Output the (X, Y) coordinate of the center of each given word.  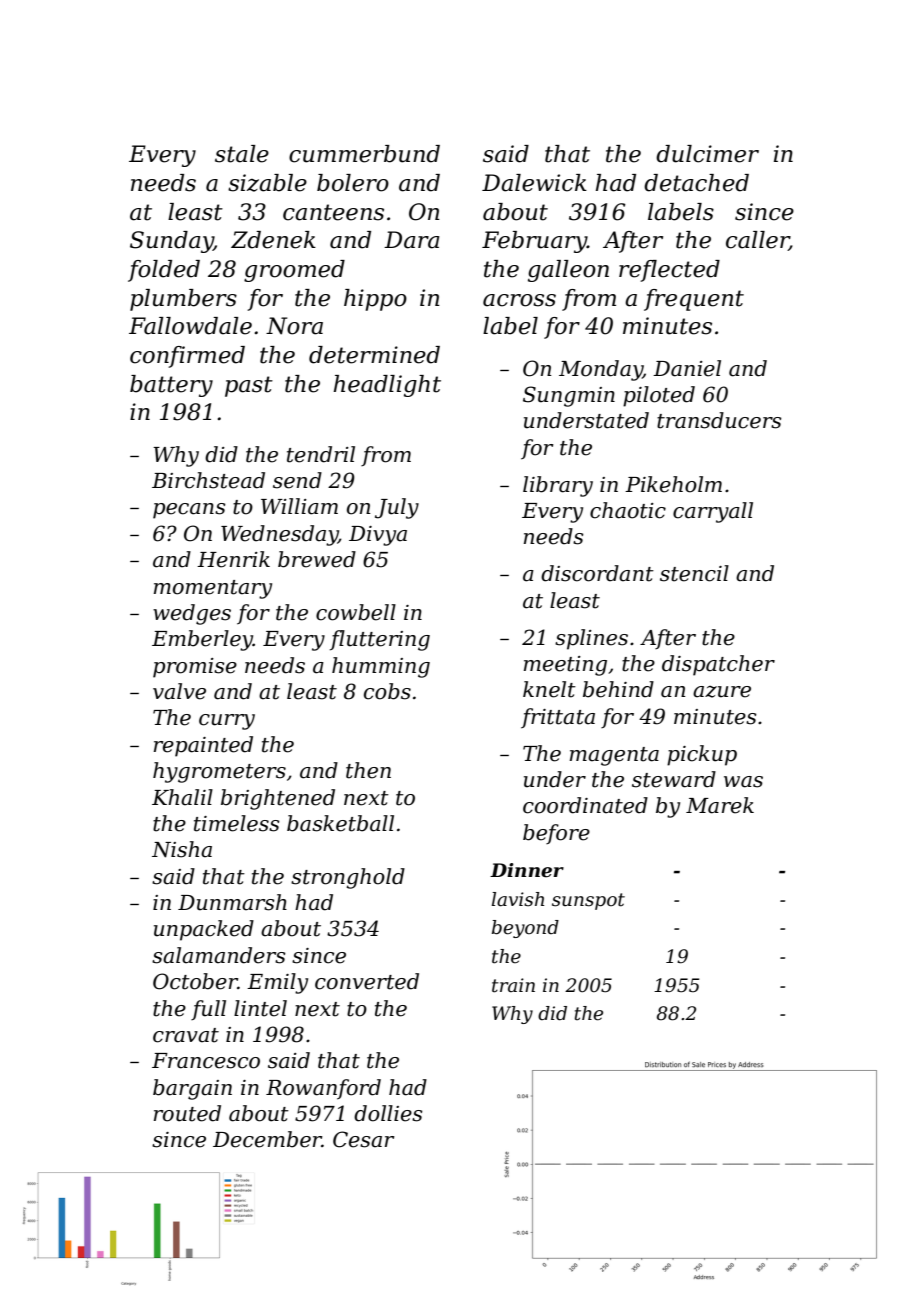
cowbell (356, 612)
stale (242, 154)
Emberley (202, 640)
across (519, 300)
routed (187, 1113)
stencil (694, 573)
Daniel (687, 368)
